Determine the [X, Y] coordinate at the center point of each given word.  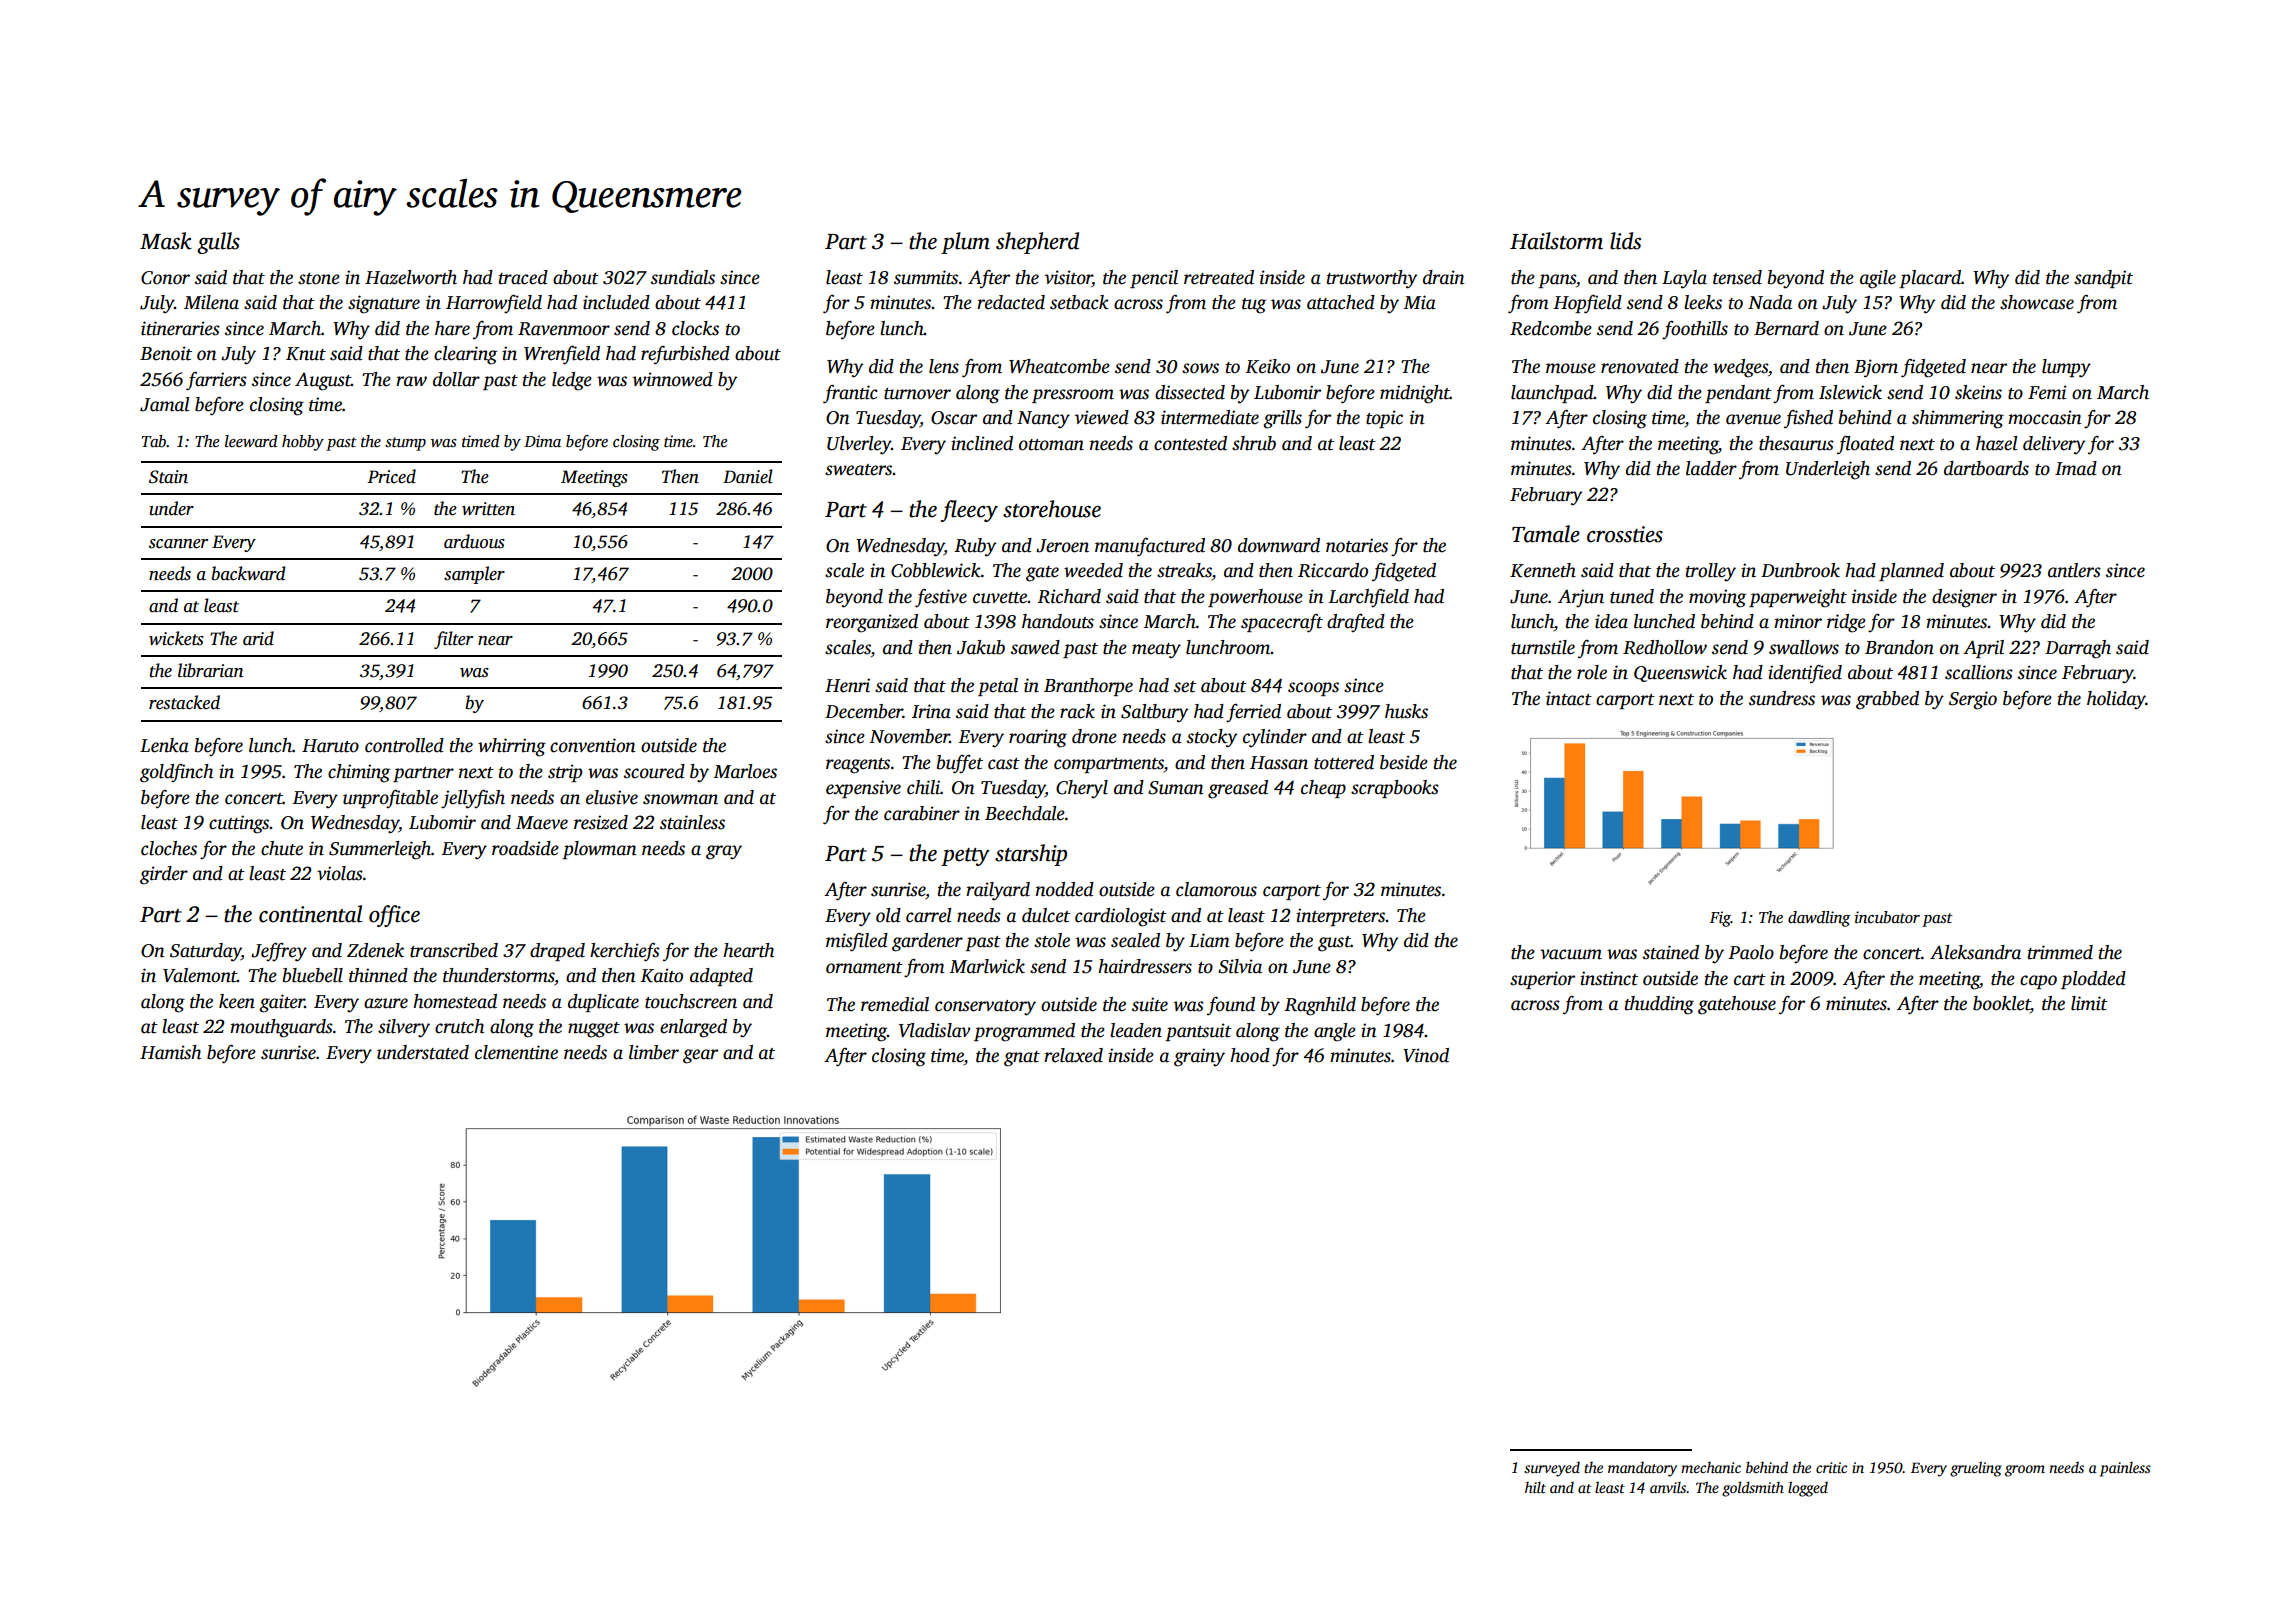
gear [700, 1056]
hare [452, 328]
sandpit [2103, 279]
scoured [654, 771]
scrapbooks [1395, 789]
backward [248, 573]
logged [1808, 1489]
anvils [1668, 1487]
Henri [847, 685]
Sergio [1973, 700]
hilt [1535, 1487]
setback [1079, 302]
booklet [2001, 1004]
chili [923, 787]
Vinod [1426, 1055]
